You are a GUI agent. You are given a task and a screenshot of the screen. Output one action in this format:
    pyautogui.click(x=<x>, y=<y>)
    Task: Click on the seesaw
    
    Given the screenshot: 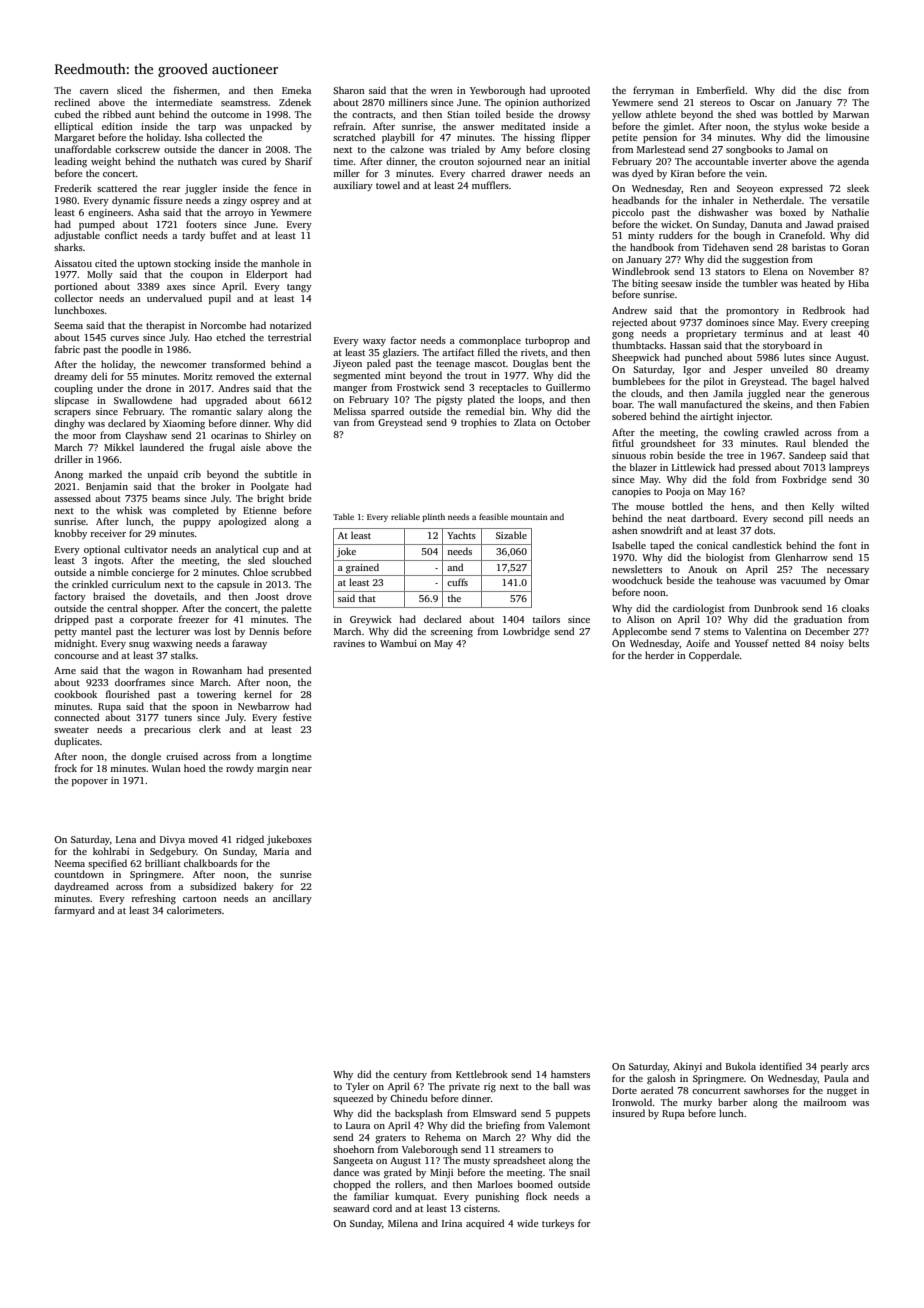 What is the action you would take?
    pyautogui.click(x=676, y=284)
